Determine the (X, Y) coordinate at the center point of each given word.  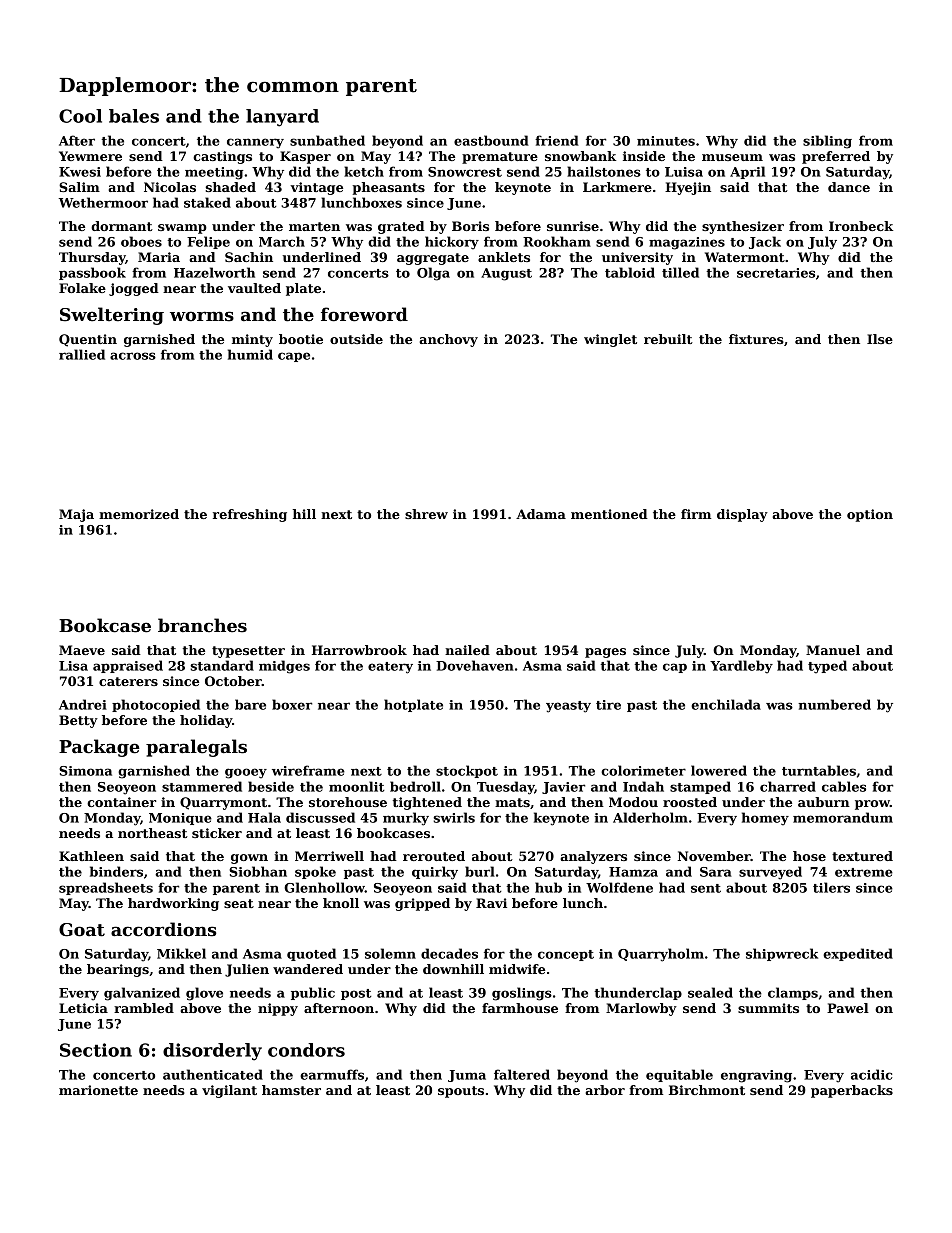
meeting (214, 173)
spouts (461, 1092)
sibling (827, 142)
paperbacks (852, 1091)
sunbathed (327, 140)
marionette (98, 1090)
